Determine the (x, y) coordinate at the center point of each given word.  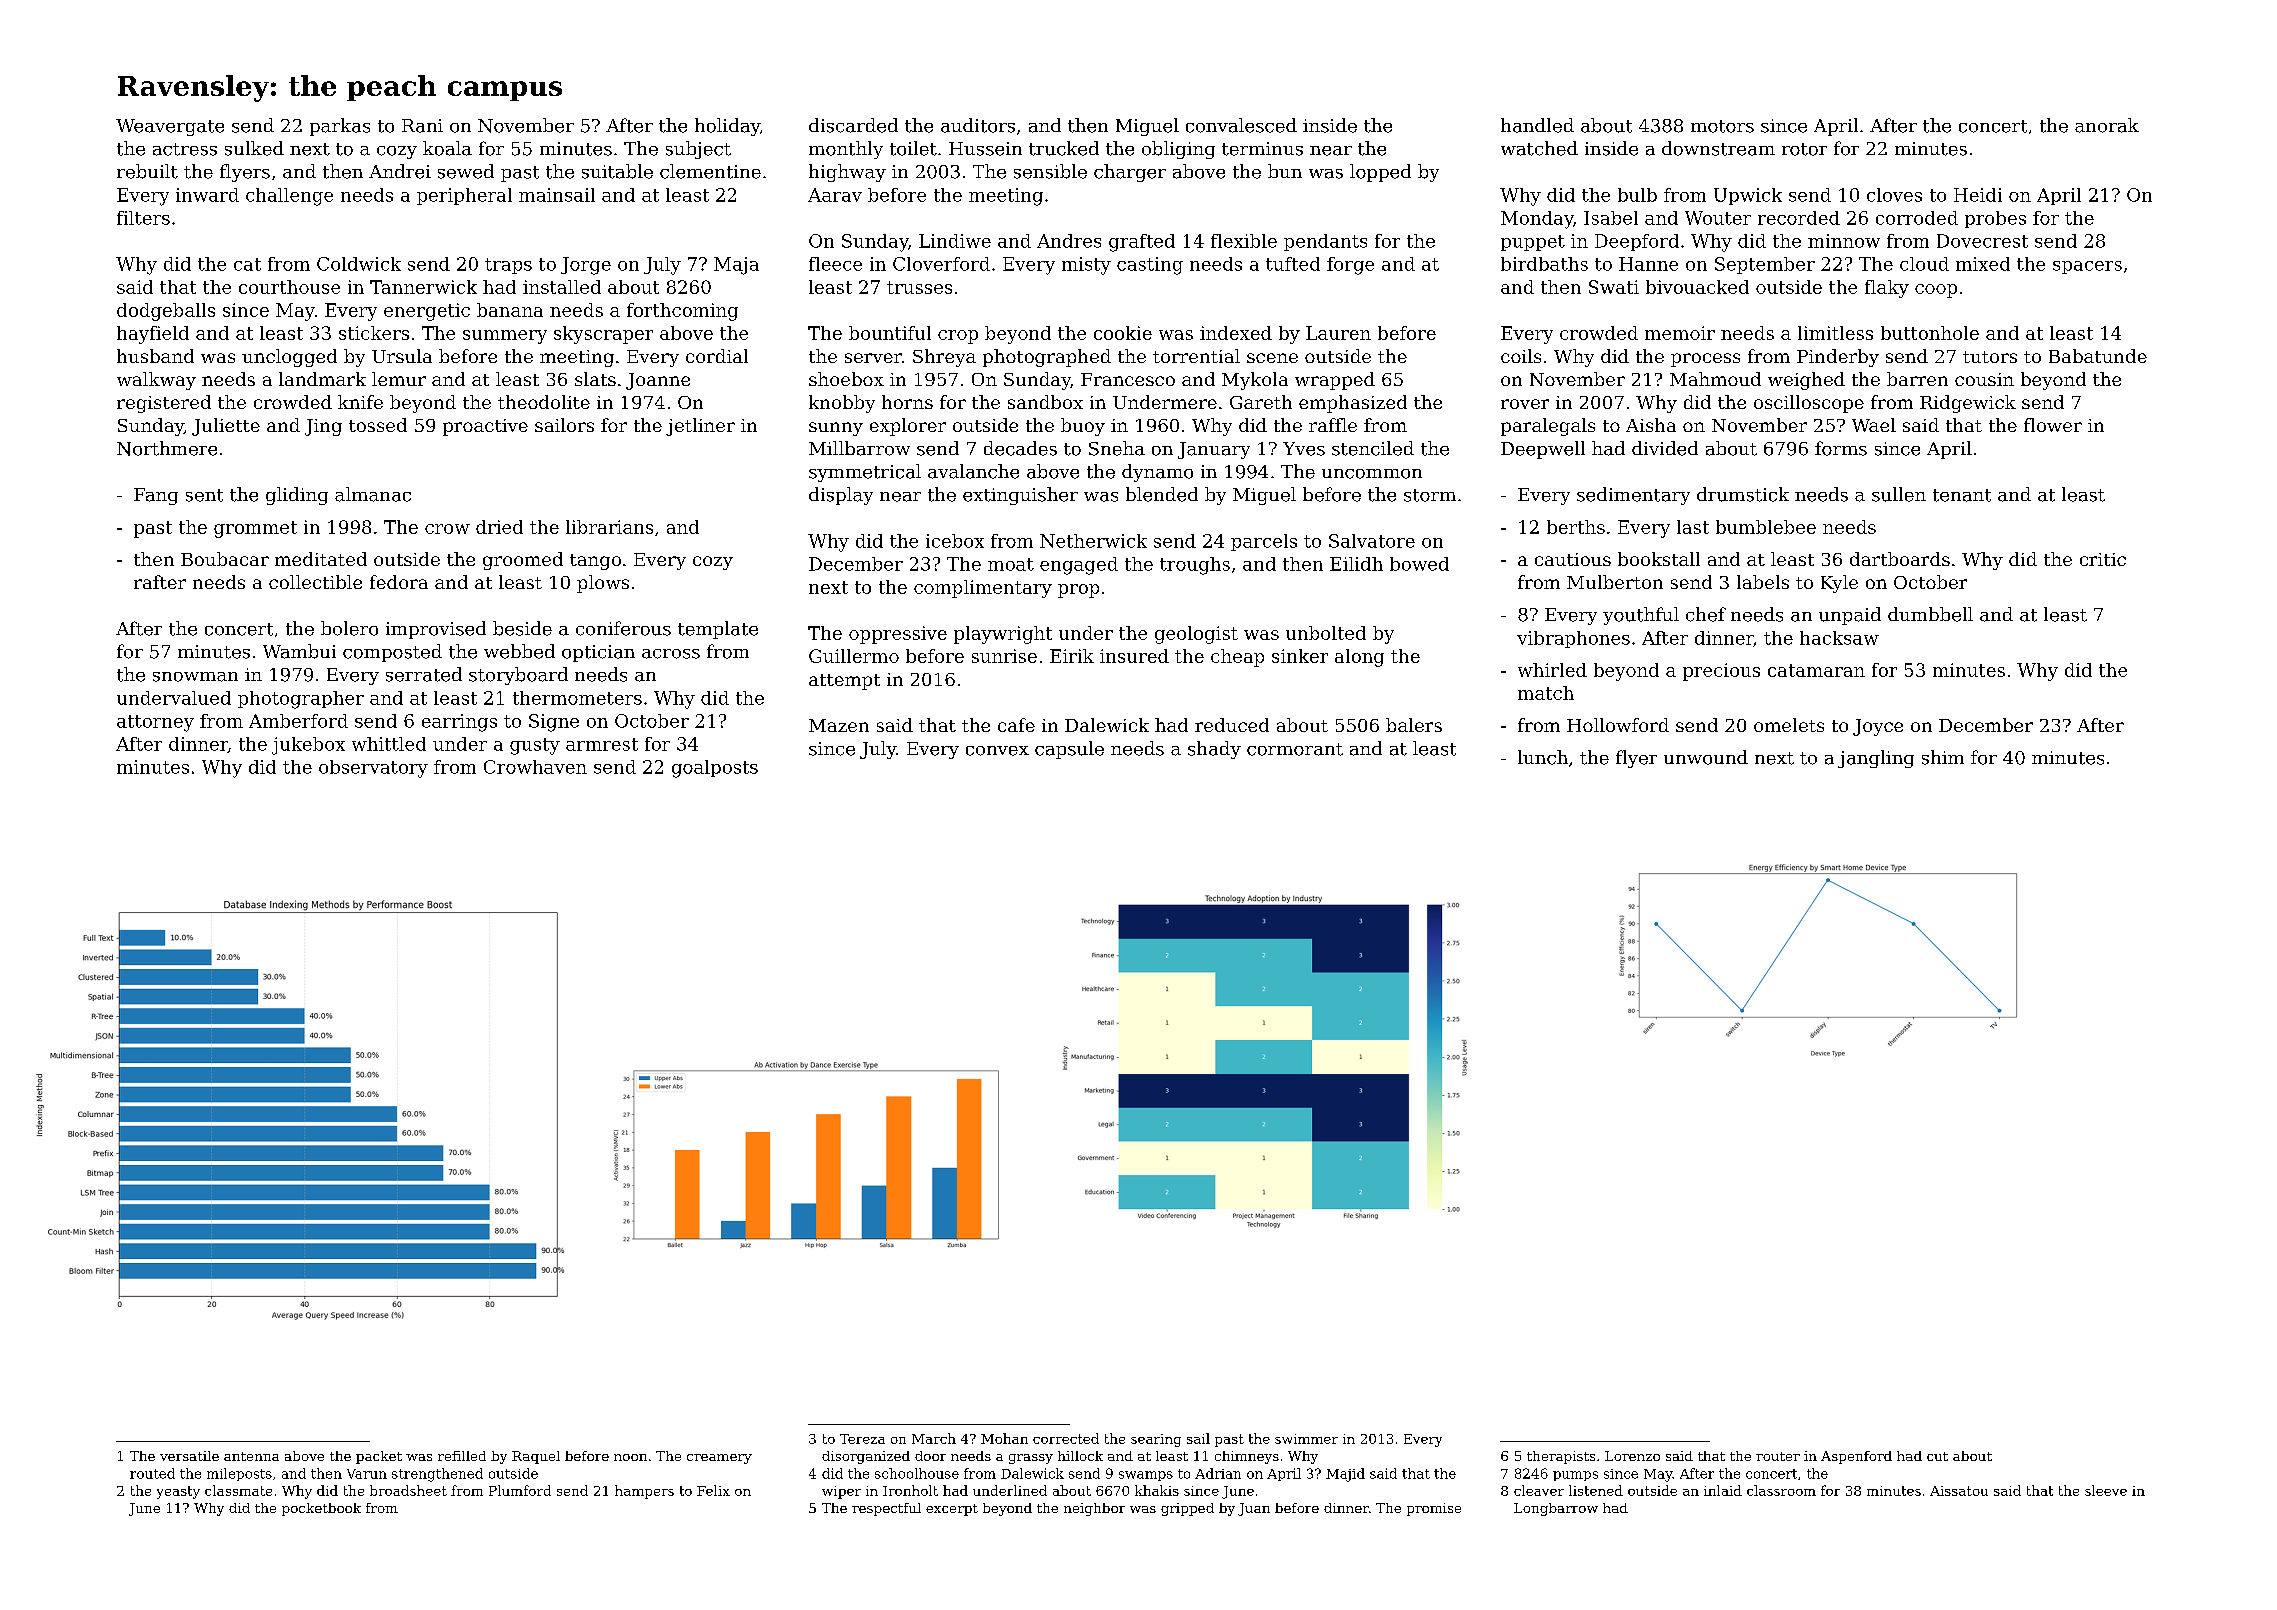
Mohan (1004, 1438)
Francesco (1128, 379)
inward (207, 195)
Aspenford (1856, 1457)
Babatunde (2098, 356)
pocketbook (321, 1509)
